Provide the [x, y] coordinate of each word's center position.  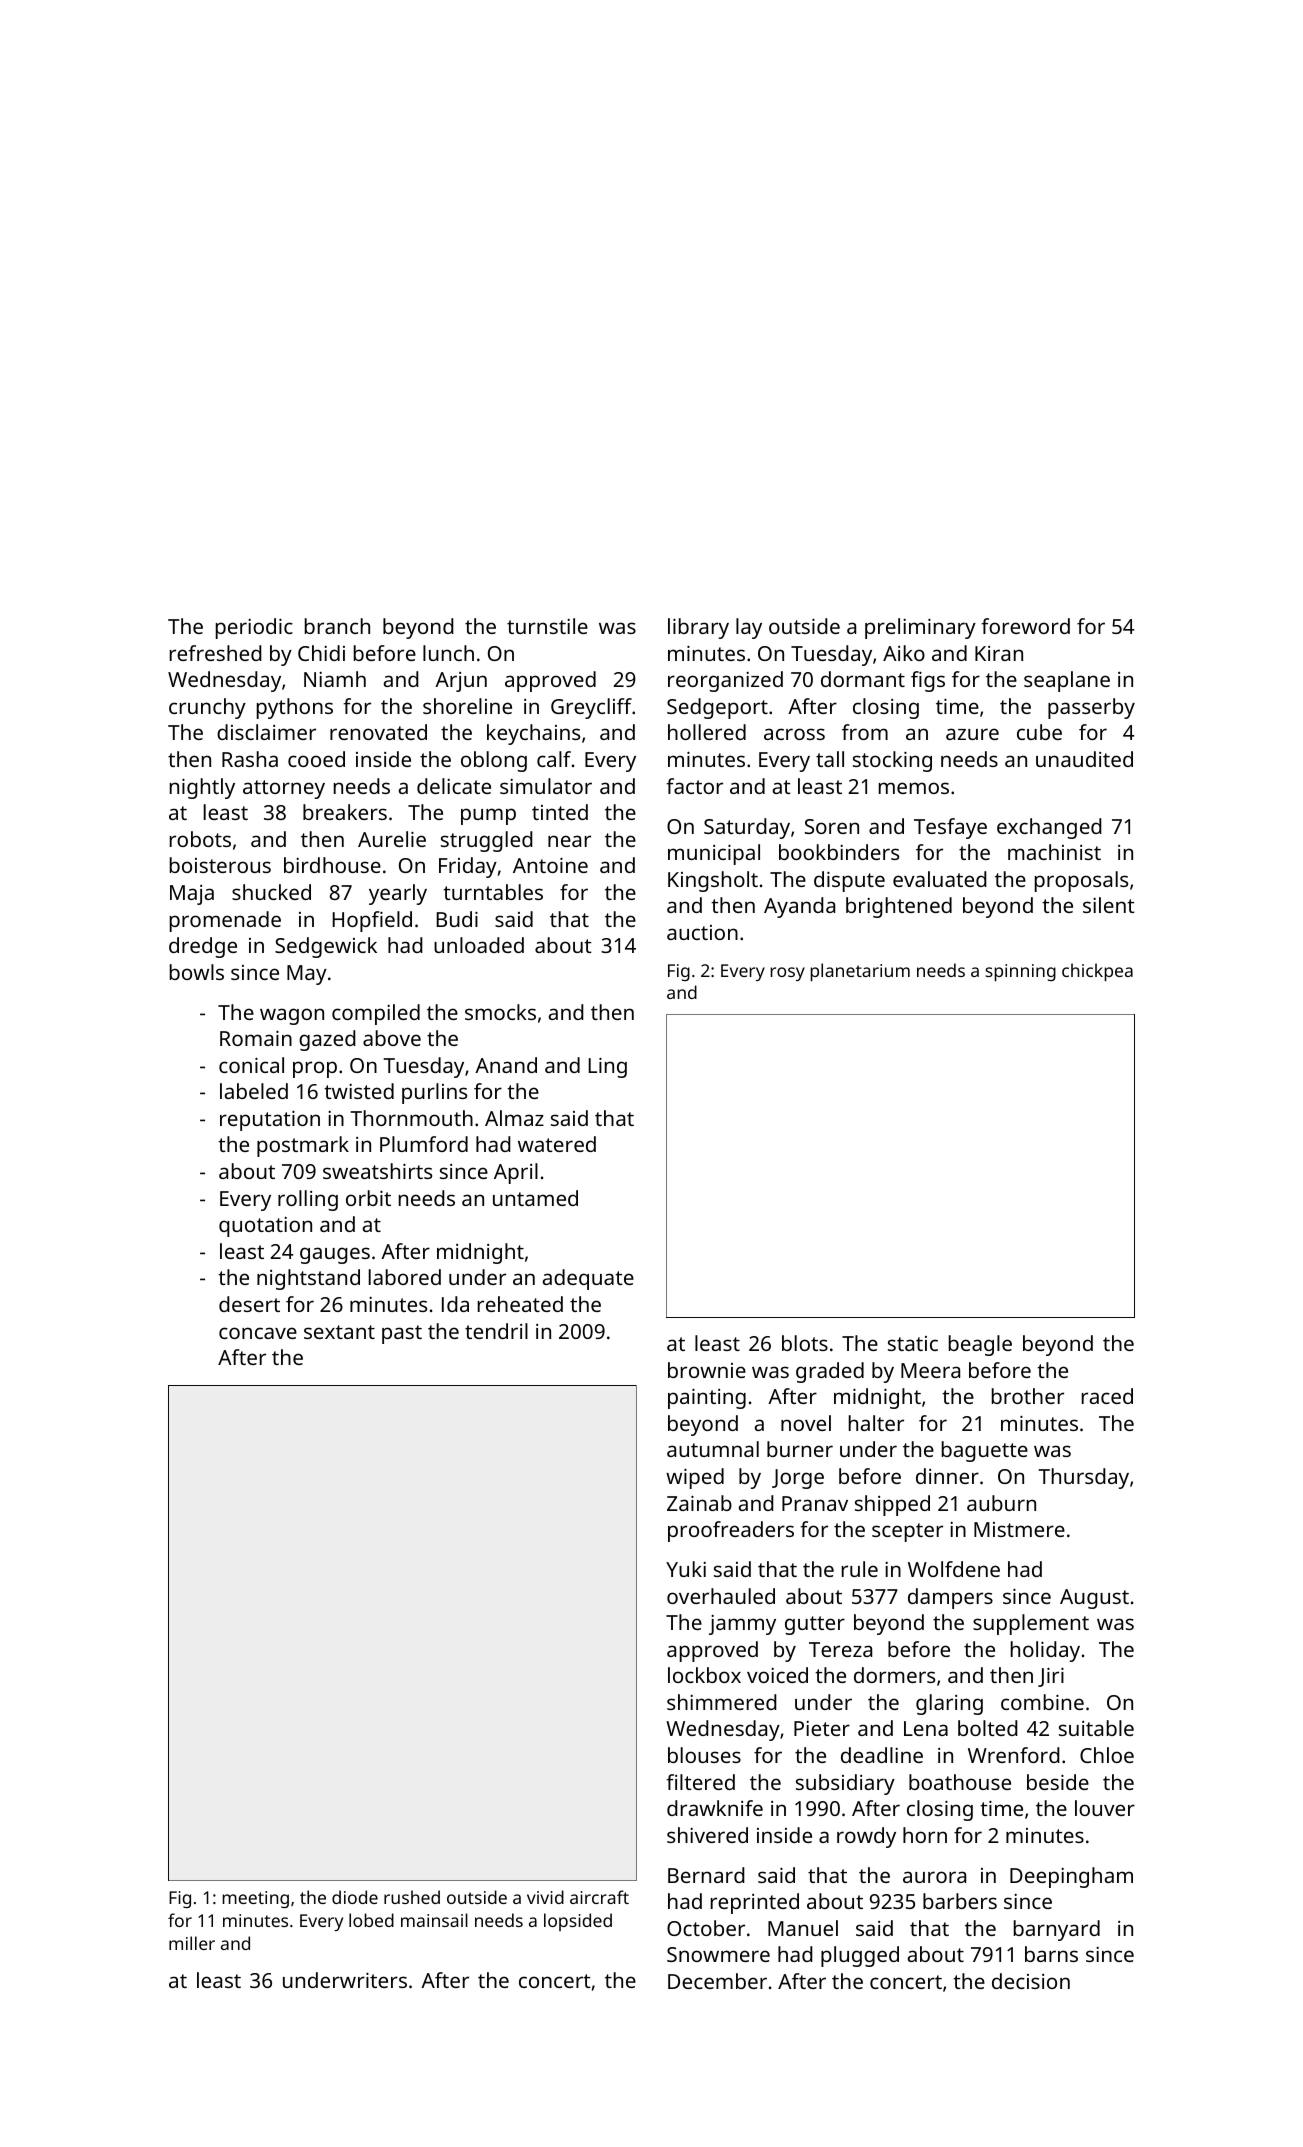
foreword [1025, 626]
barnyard [1057, 1930]
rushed [412, 1897]
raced [1107, 1396]
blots [805, 1343]
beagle [980, 1345]
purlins [434, 1093]
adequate [588, 1279]
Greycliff [591, 708]
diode [355, 1897]
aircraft [599, 1897]
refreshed [216, 653]
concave [258, 1333]
